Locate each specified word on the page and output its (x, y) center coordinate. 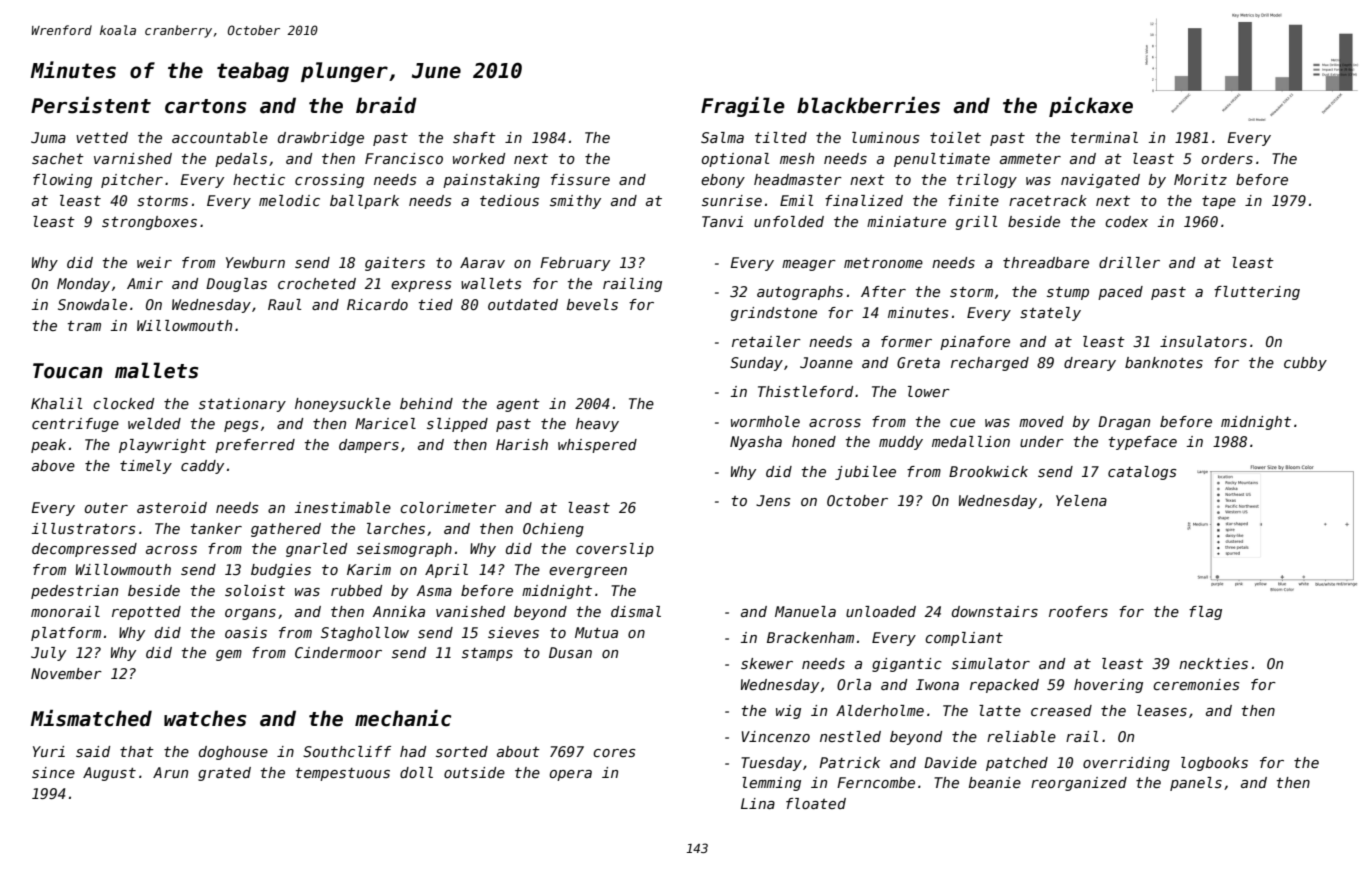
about (518, 751)
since (53, 772)
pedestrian (74, 592)
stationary (242, 405)
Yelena (1081, 500)
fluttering (1257, 293)
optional (736, 160)
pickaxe (1091, 107)
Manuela (805, 611)
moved (1041, 421)
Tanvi (722, 221)
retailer (766, 341)
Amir (145, 283)
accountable (220, 137)
